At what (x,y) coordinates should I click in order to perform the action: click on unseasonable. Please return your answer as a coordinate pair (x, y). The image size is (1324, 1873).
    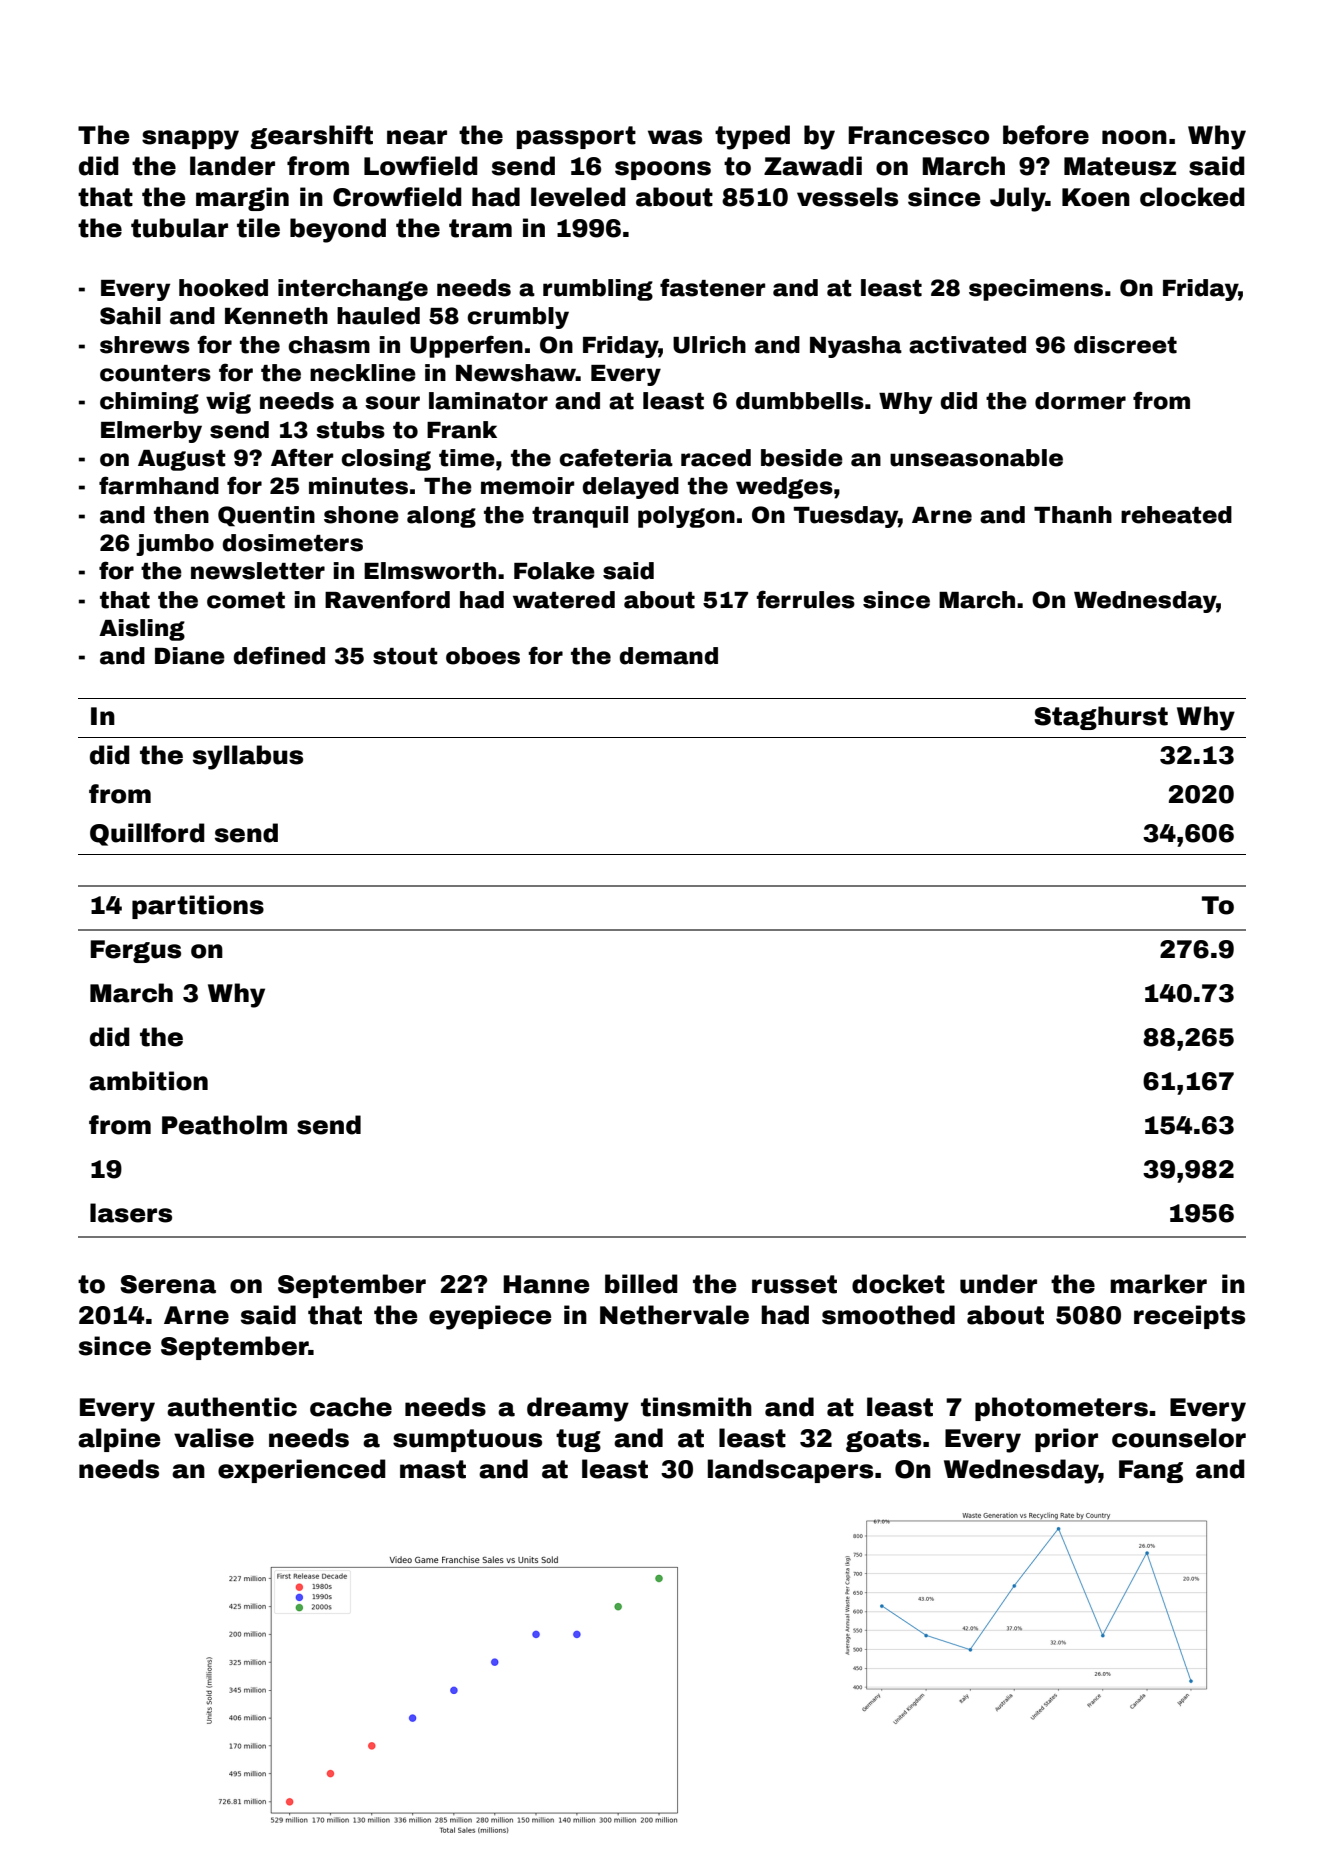
    Looking at the image, I should click on (976, 458).
